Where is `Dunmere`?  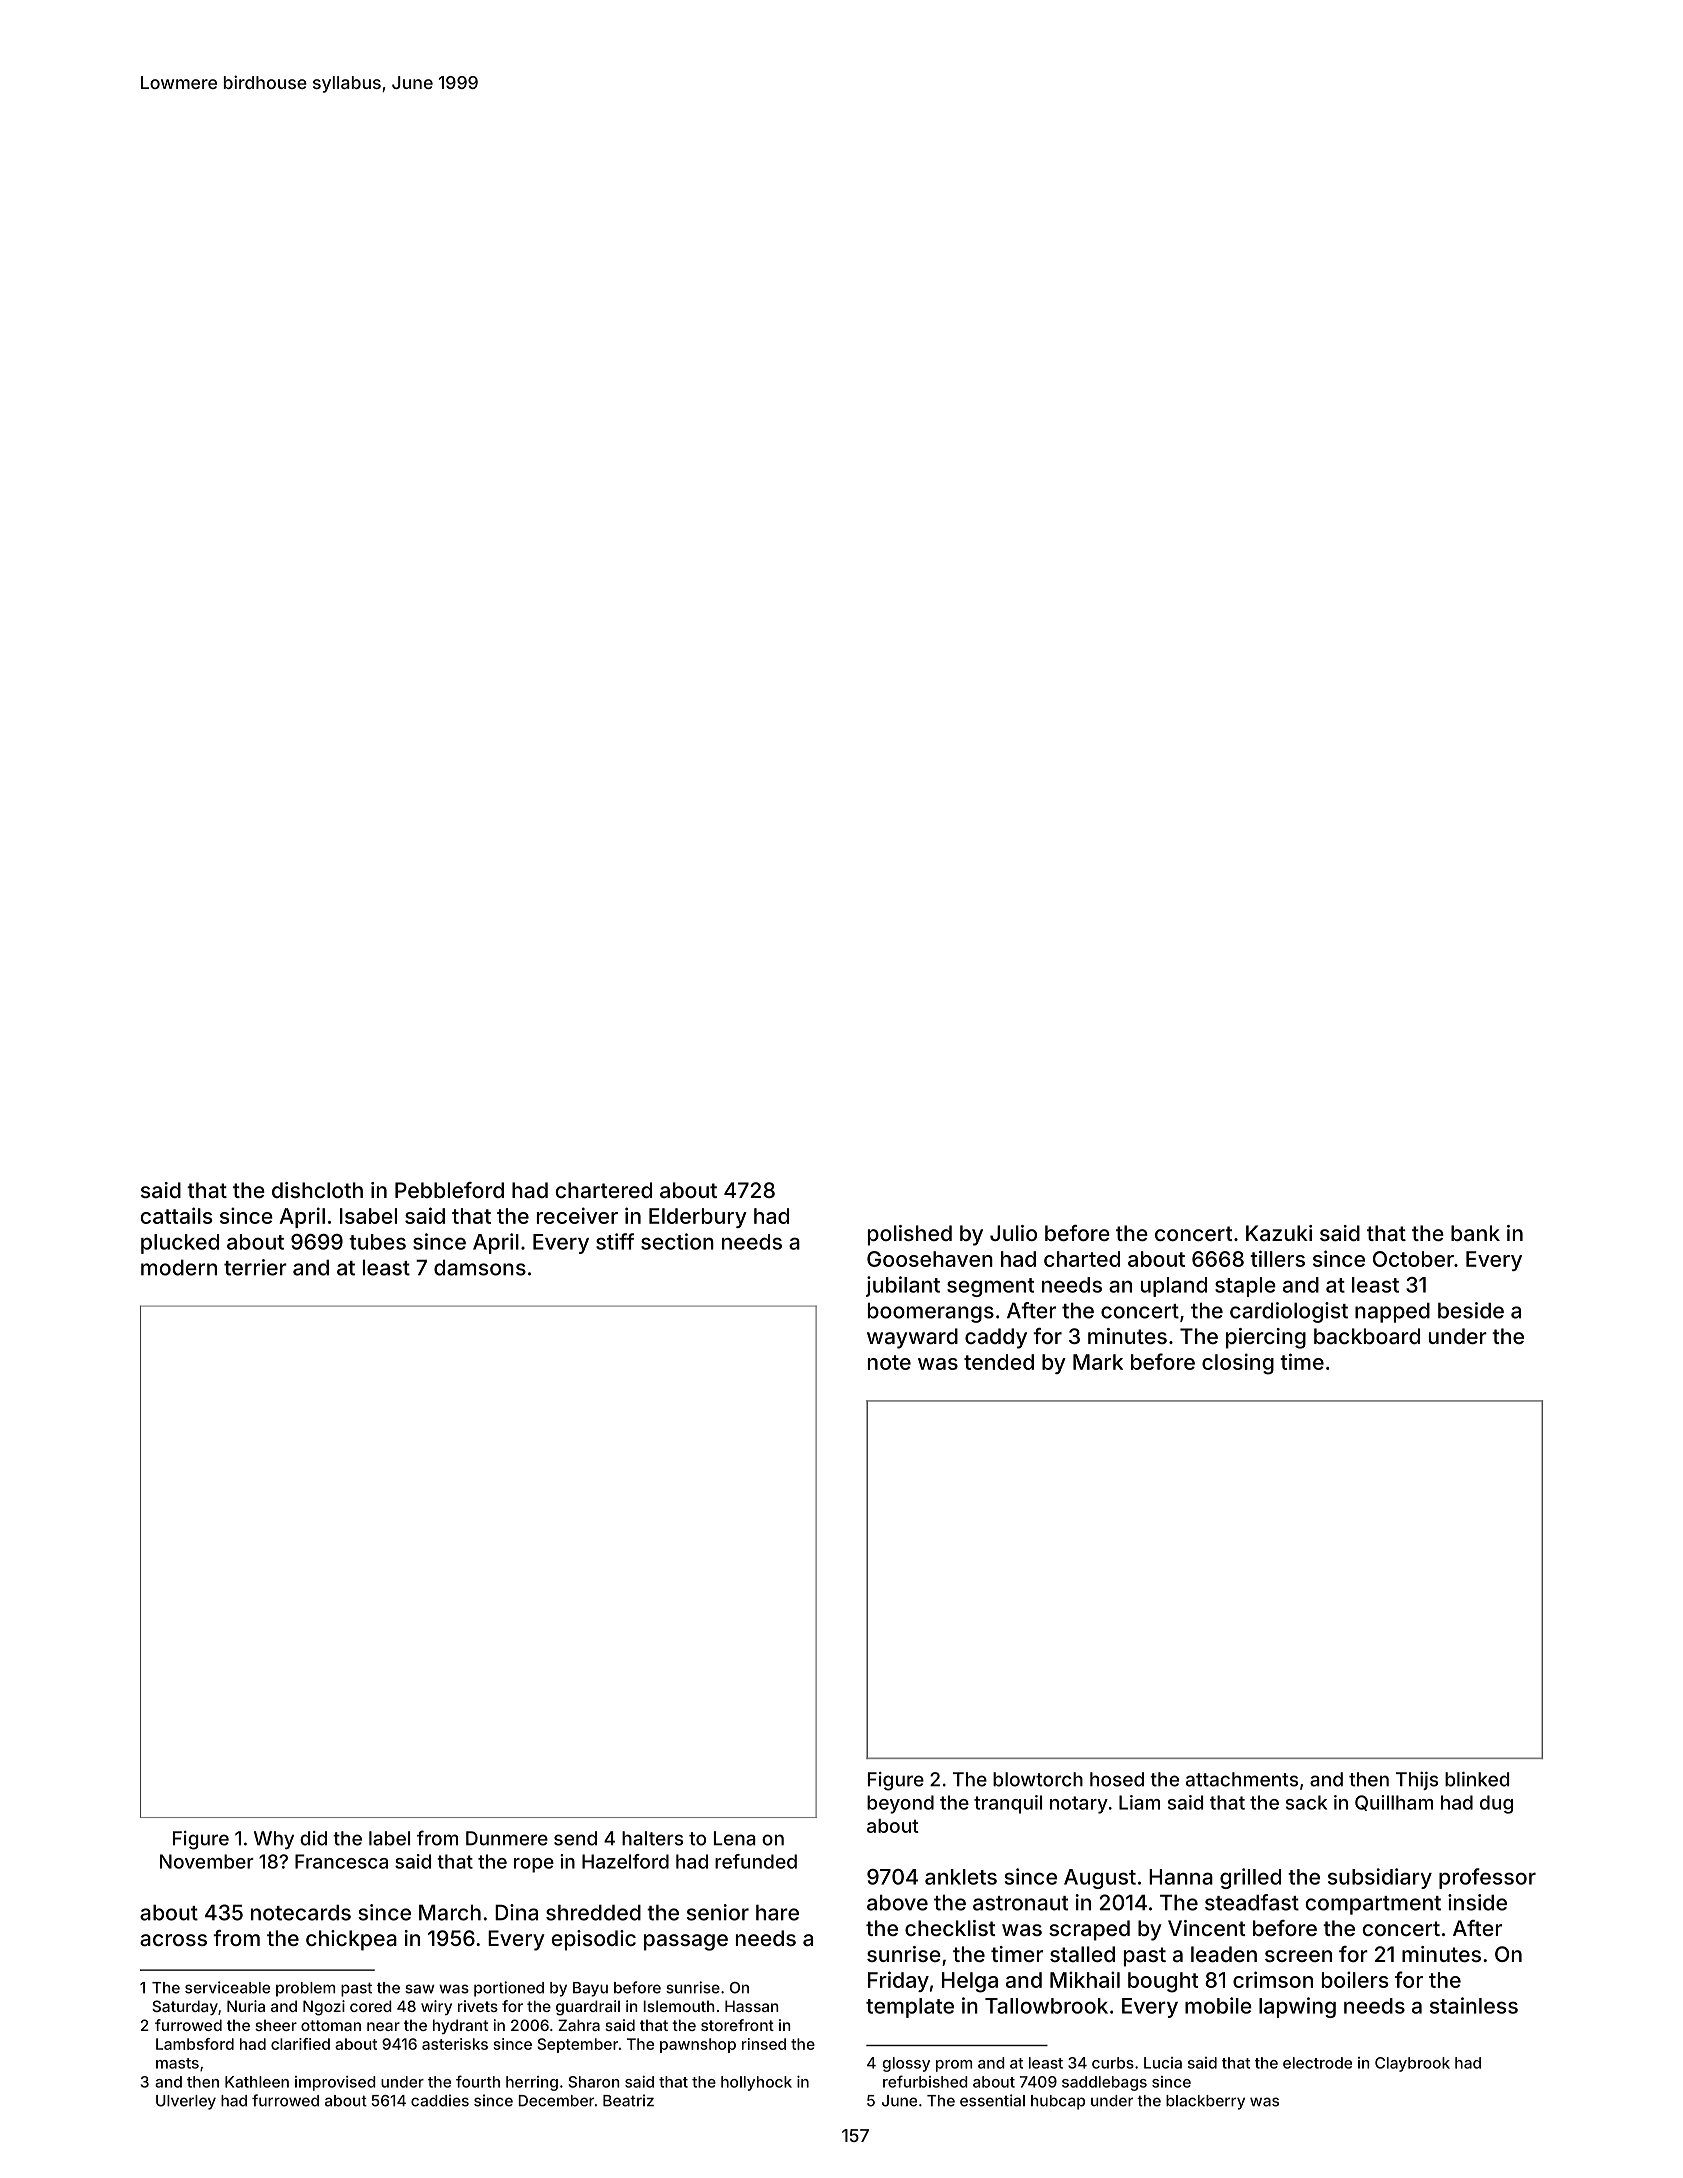
Dunmere is located at coordinates (507, 1838).
